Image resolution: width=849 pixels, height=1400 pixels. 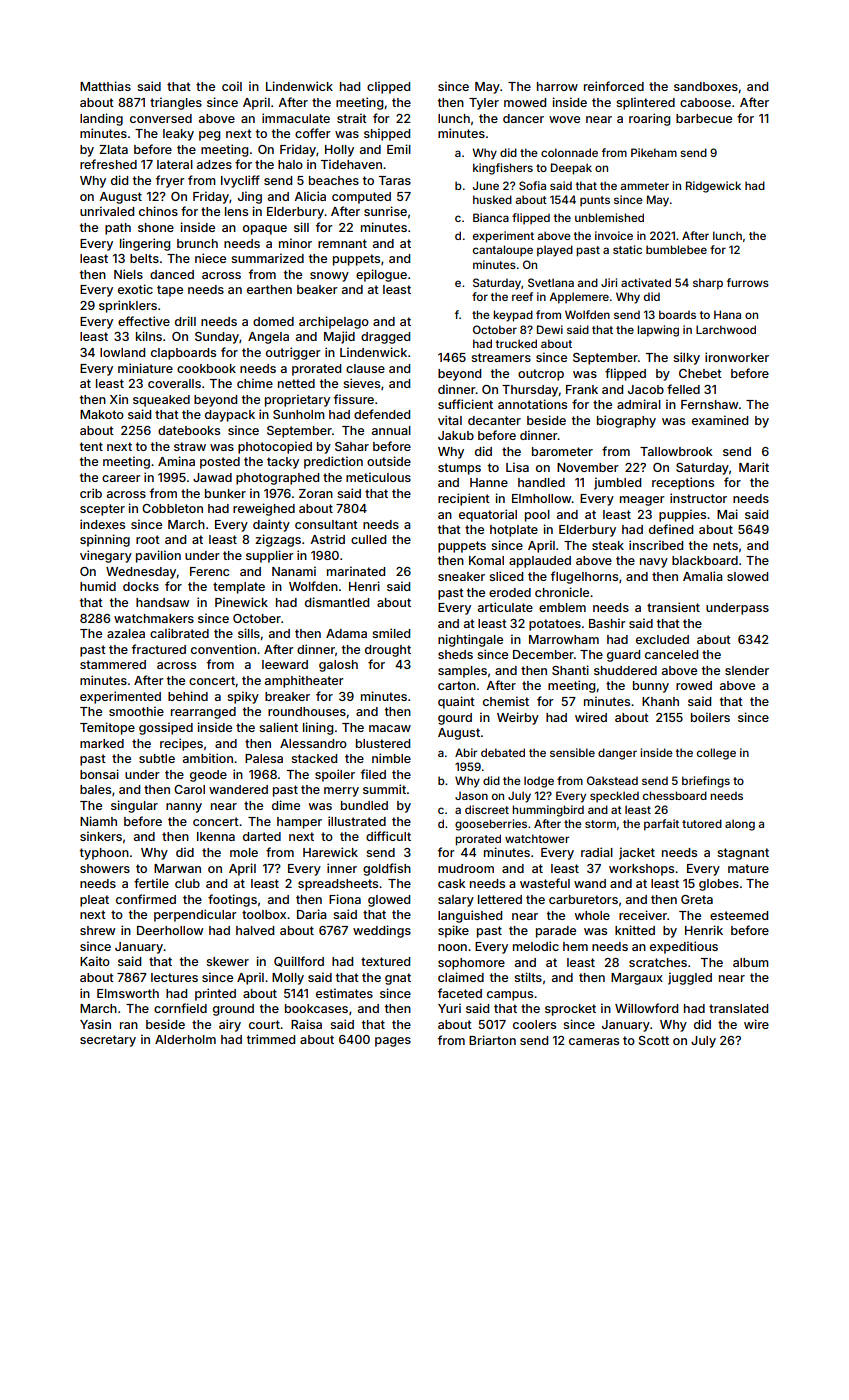 What do you see at coordinates (389, 901) in the image?
I see `glowed` at bounding box center [389, 901].
